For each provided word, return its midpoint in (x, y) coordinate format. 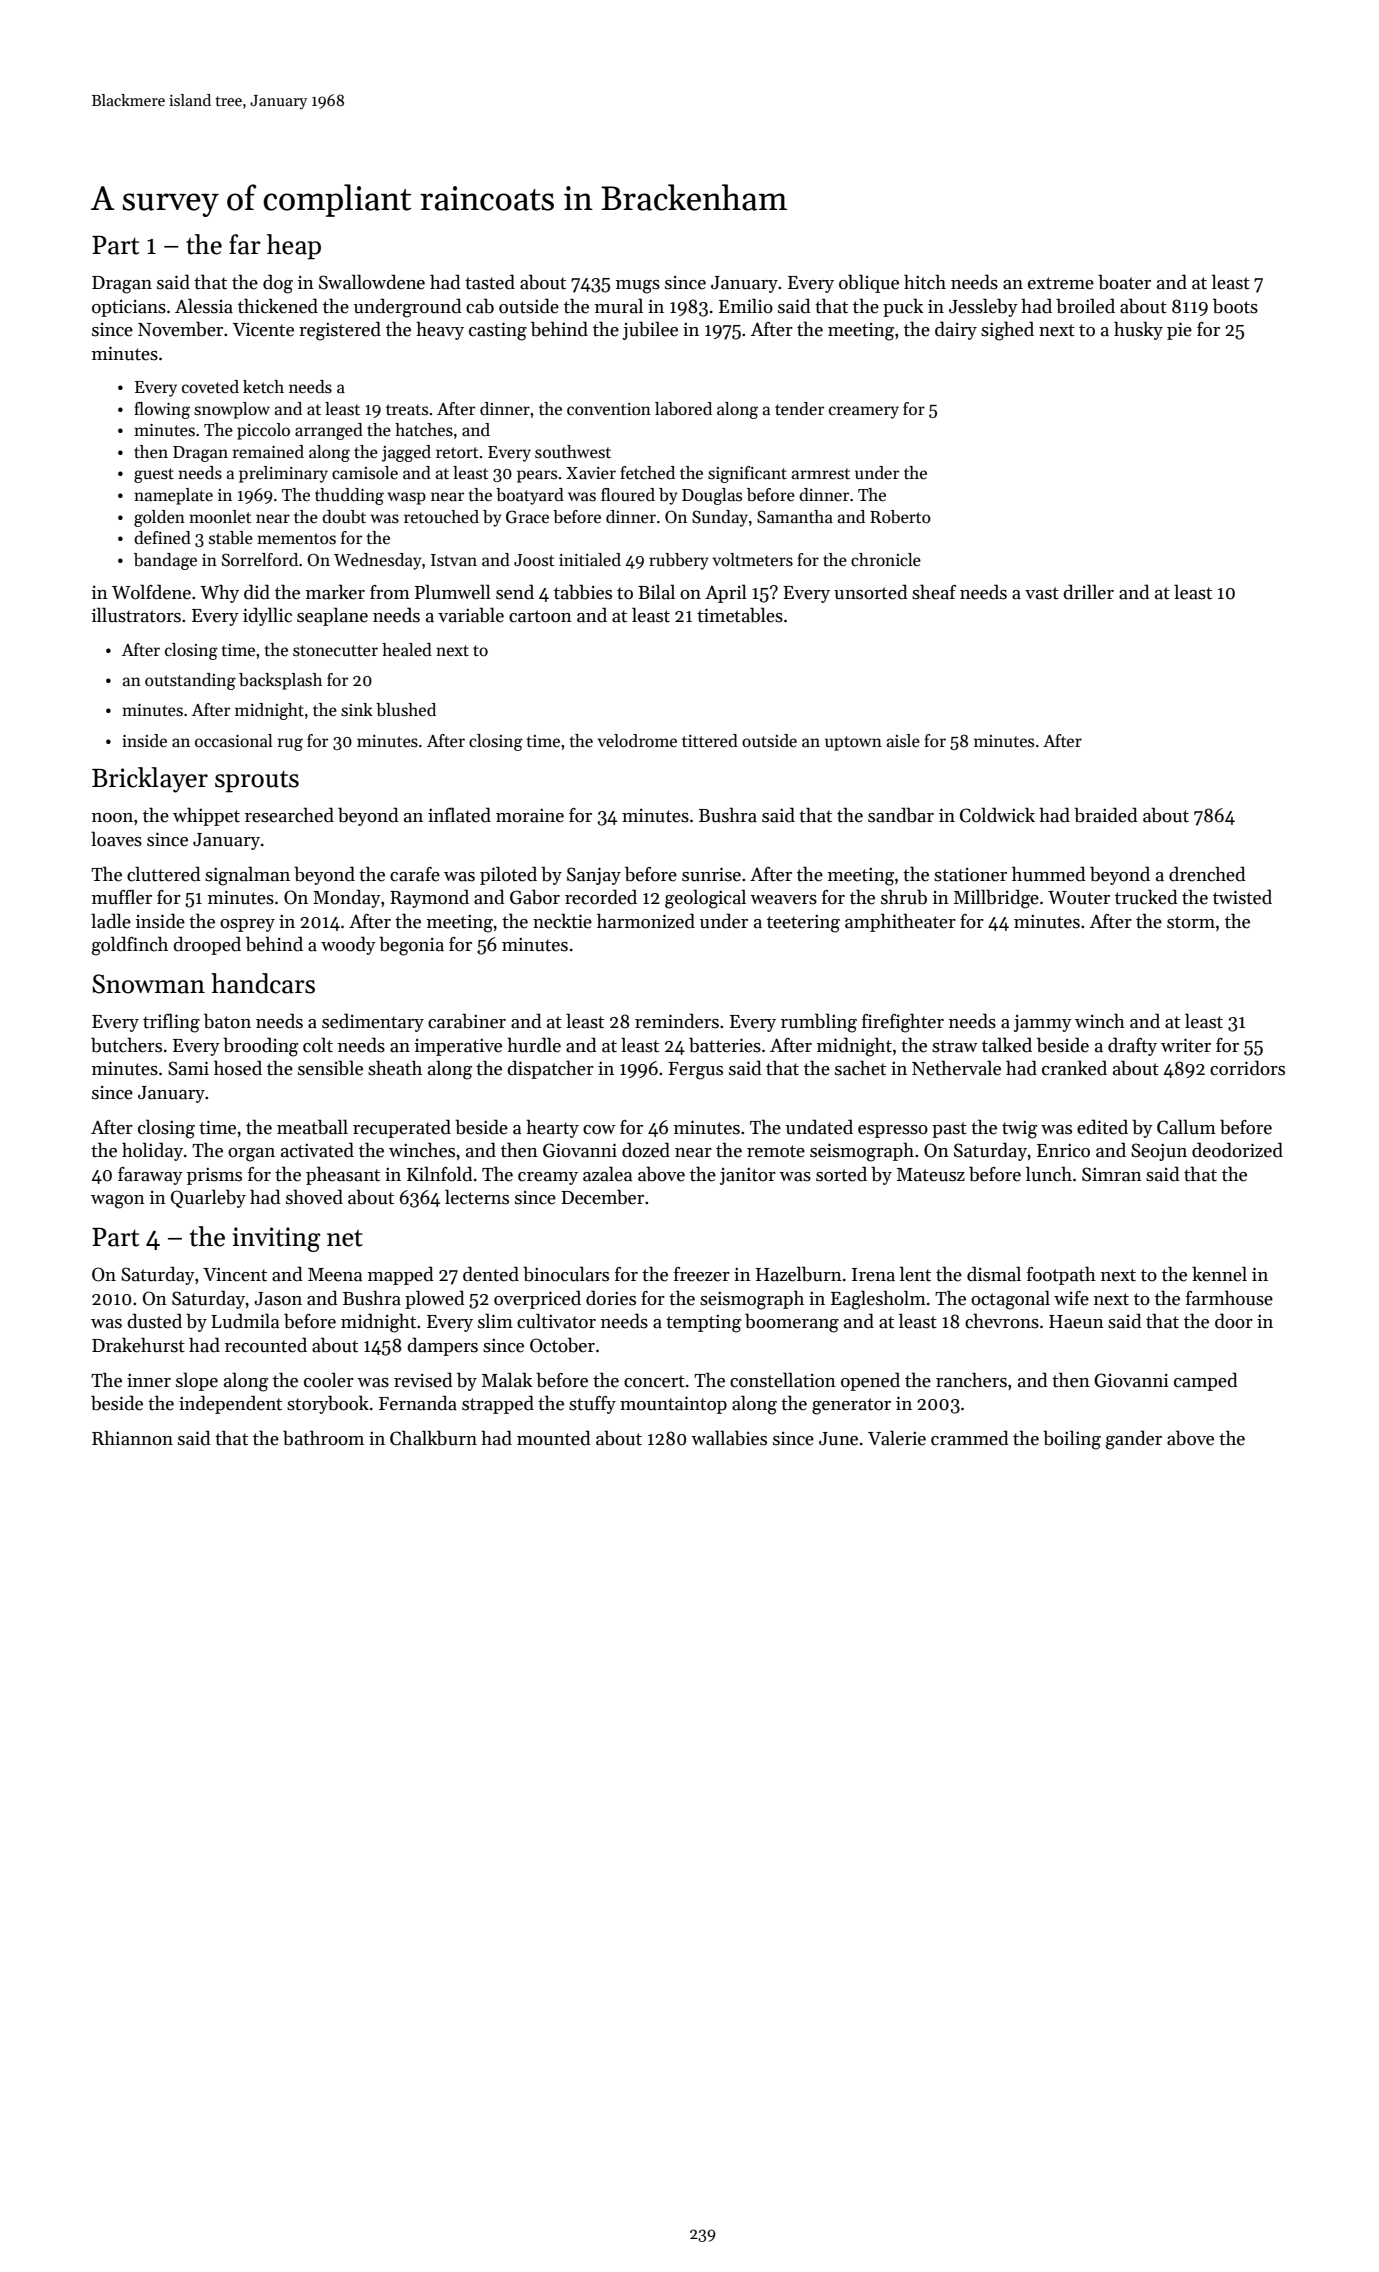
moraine (530, 815)
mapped (401, 1275)
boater (1124, 282)
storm (1191, 922)
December (602, 1197)
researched (289, 815)
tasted (490, 282)
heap (294, 247)
